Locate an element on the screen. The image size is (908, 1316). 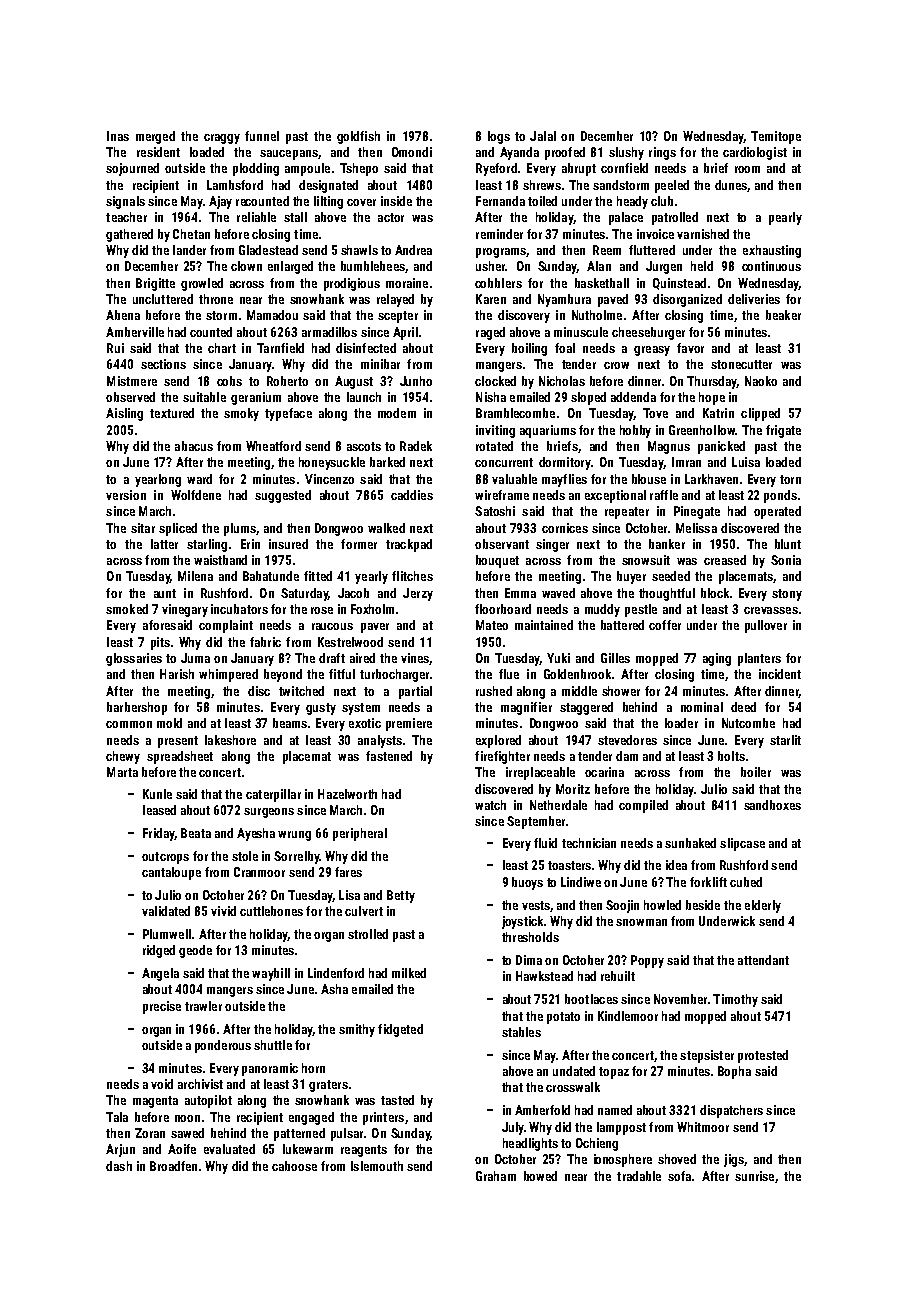
Ryeford is located at coordinates (496, 169).
